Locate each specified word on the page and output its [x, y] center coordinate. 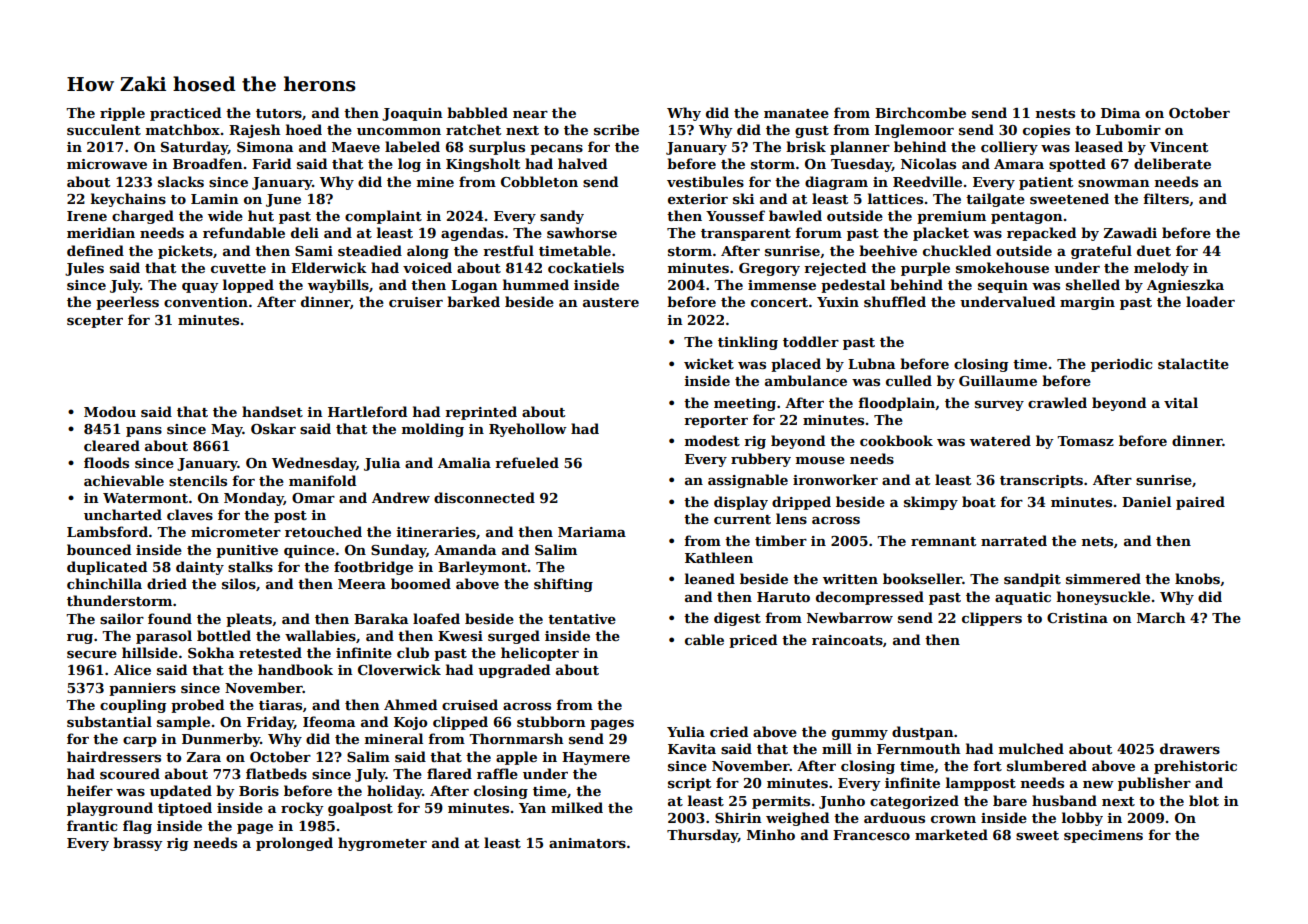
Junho [842, 802]
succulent [104, 129]
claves [190, 514]
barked [473, 301]
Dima [1120, 113]
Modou [110, 411]
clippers [992, 619]
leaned [710, 578]
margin [1087, 303]
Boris [259, 791]
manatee [796, 113]
